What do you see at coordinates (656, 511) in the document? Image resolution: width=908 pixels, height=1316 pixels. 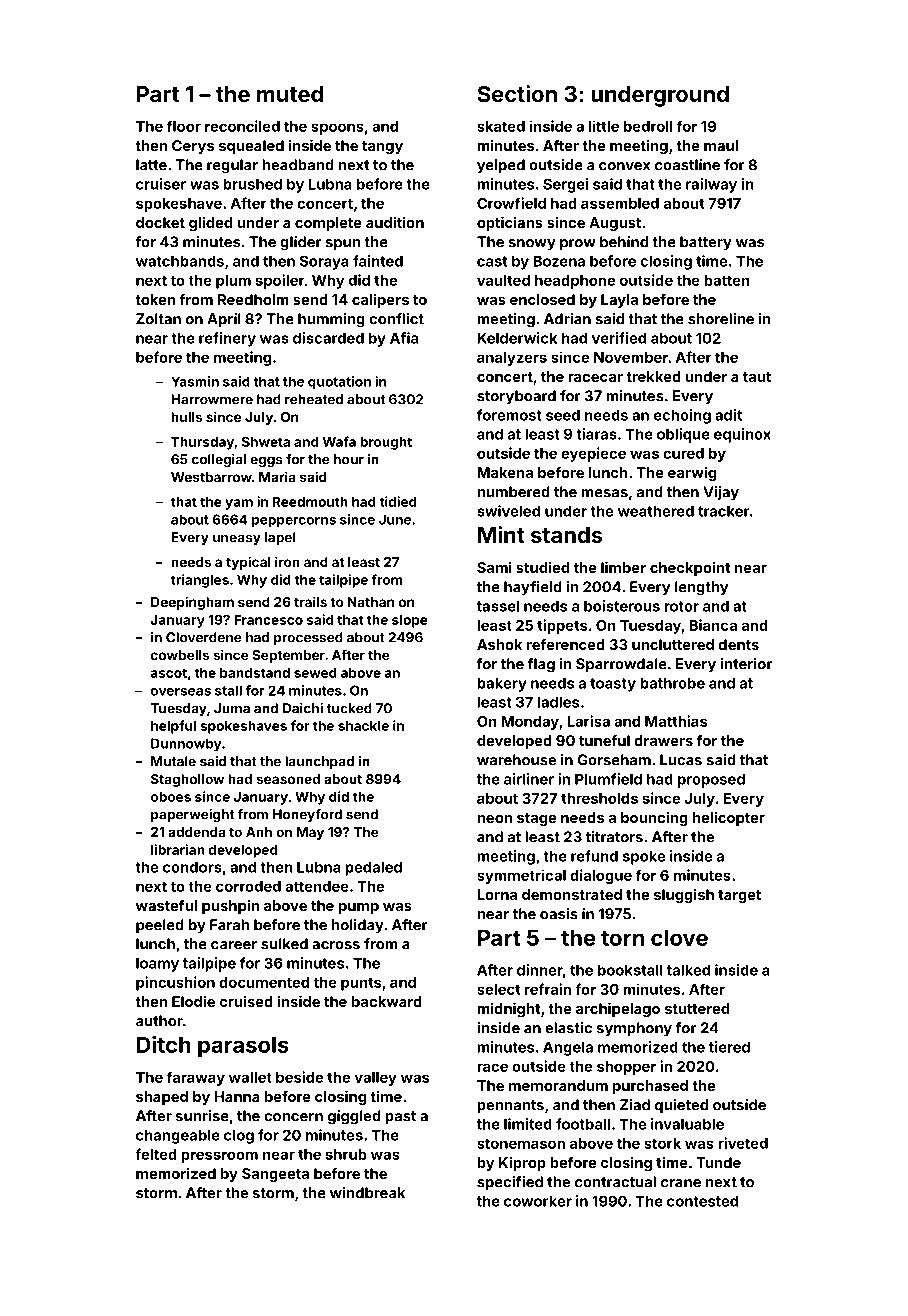 I see `weathered` at bounding box center [656, 511].
